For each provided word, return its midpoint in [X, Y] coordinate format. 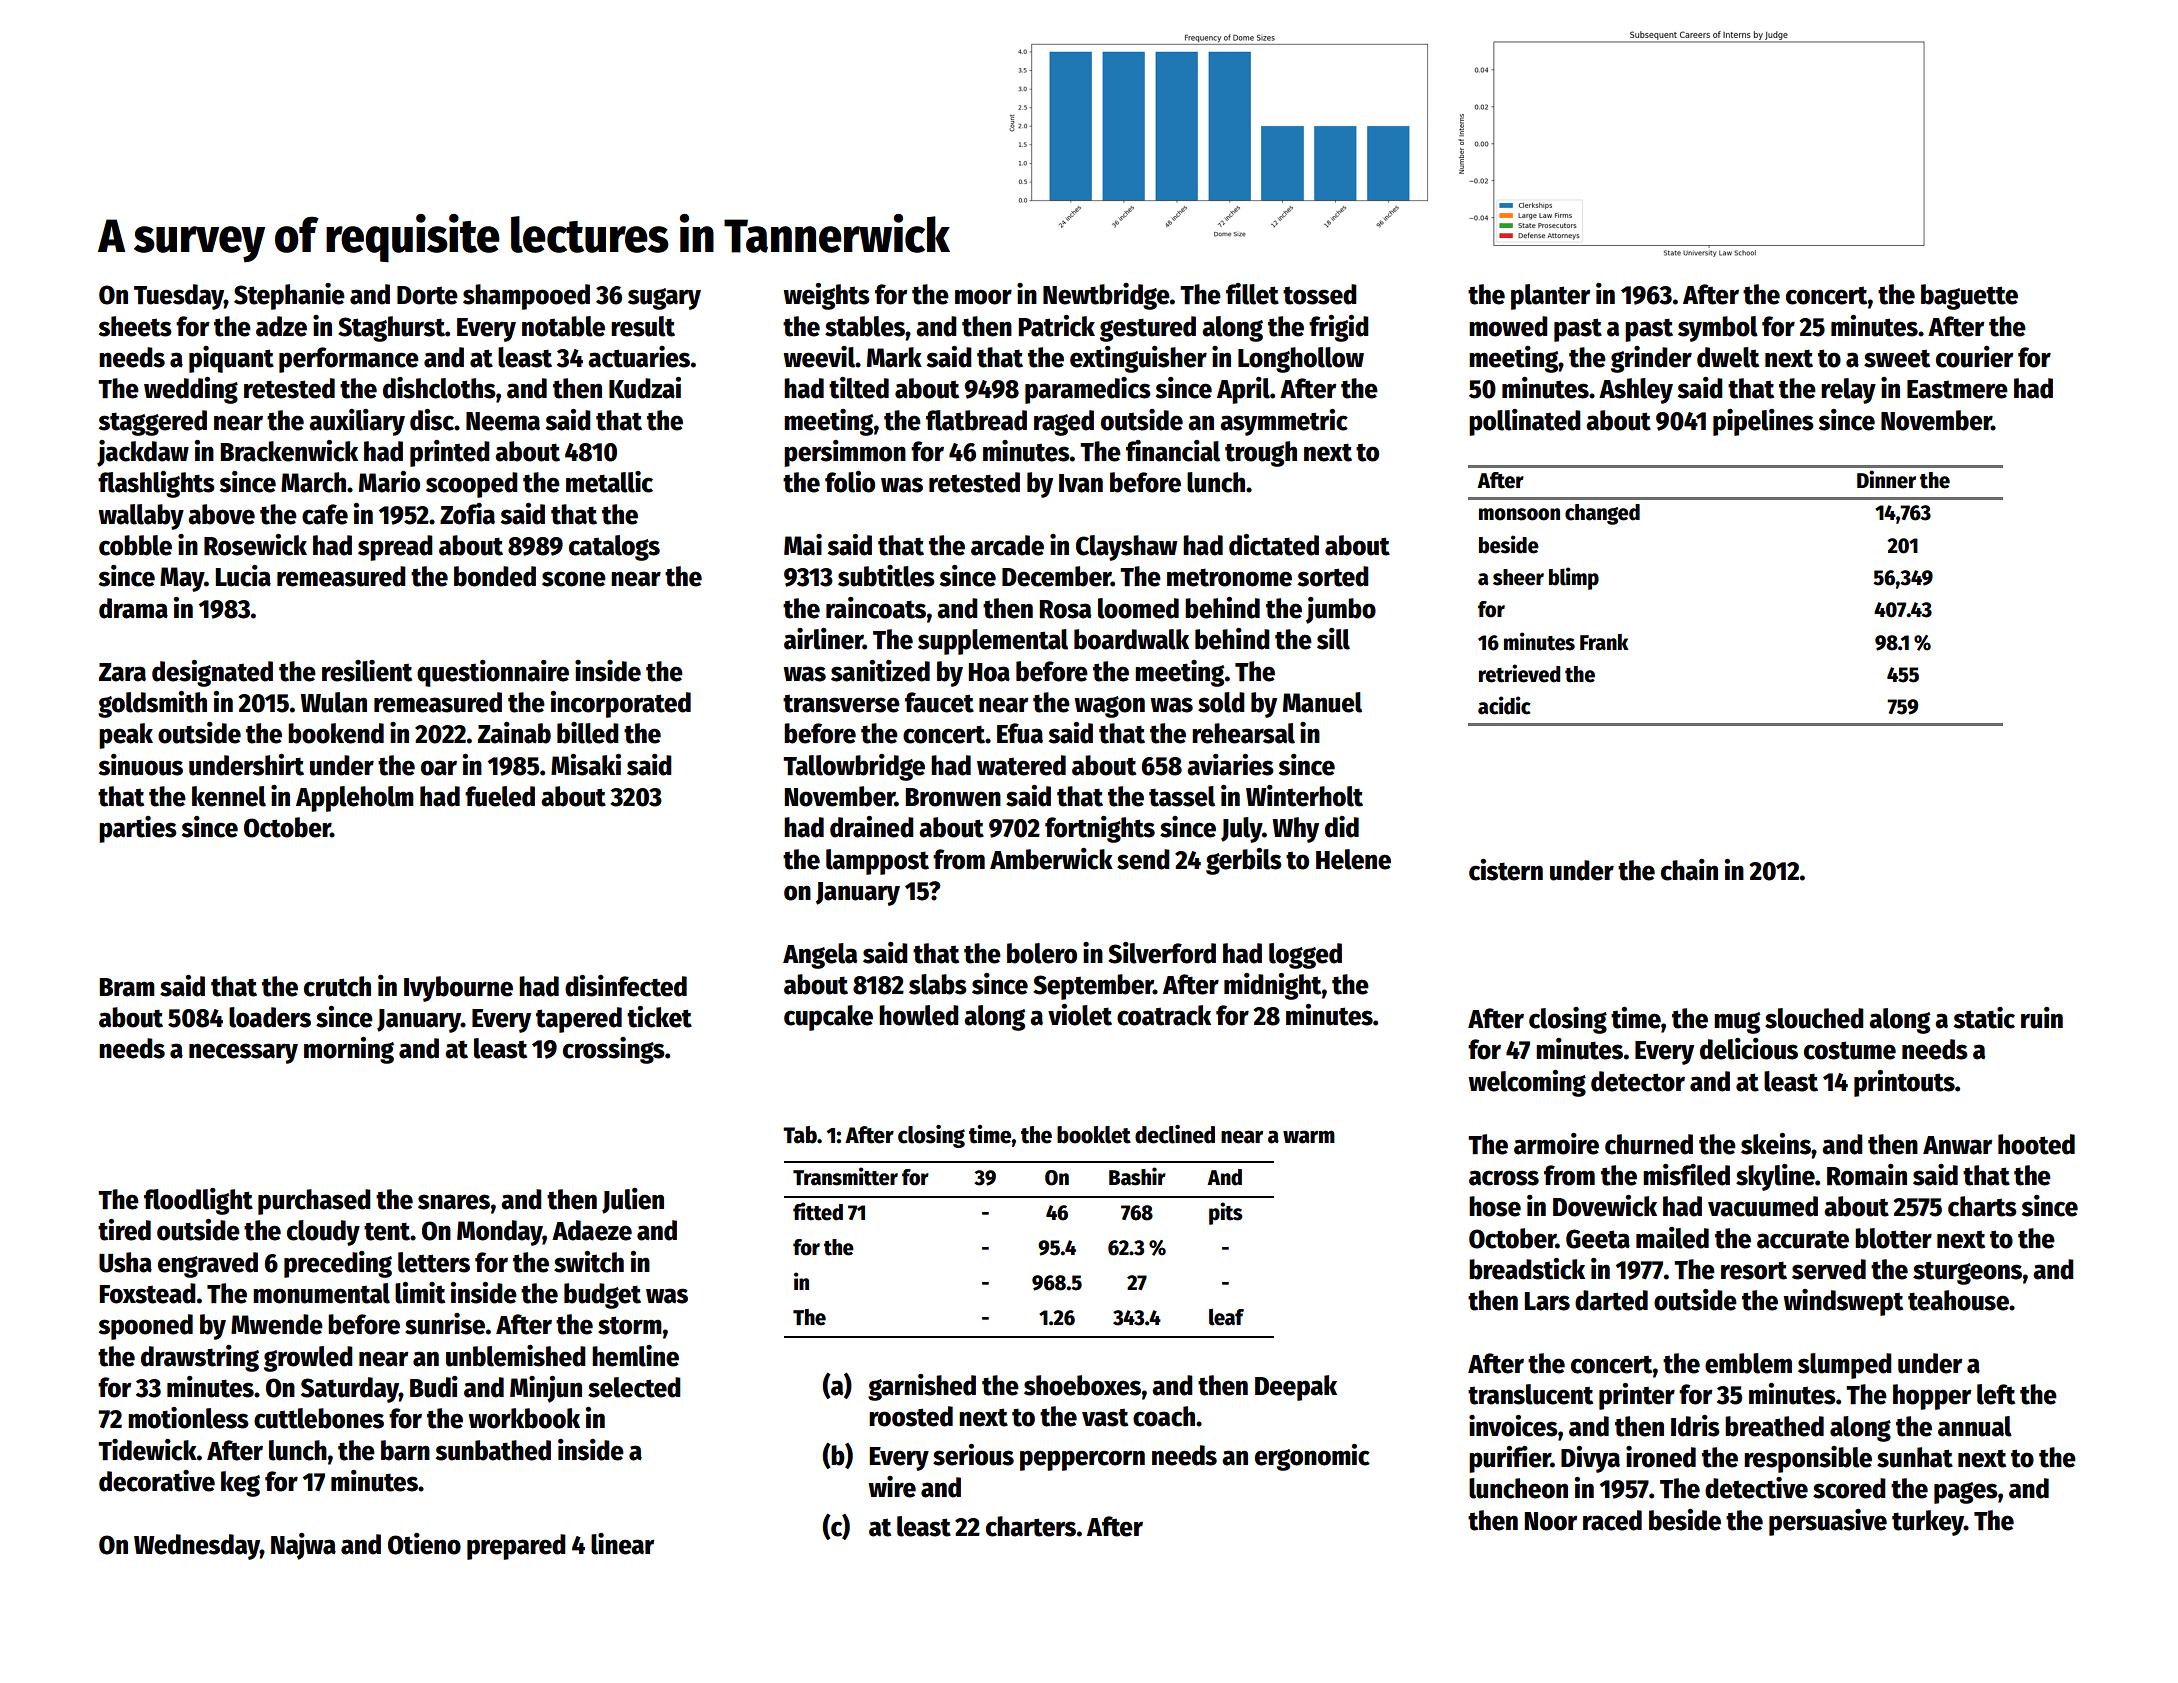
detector [1638, 1081]
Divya [1590, 1459]
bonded [495, 576]
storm [630, 1325]
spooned [146, 1327]
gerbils [1244, 861]
